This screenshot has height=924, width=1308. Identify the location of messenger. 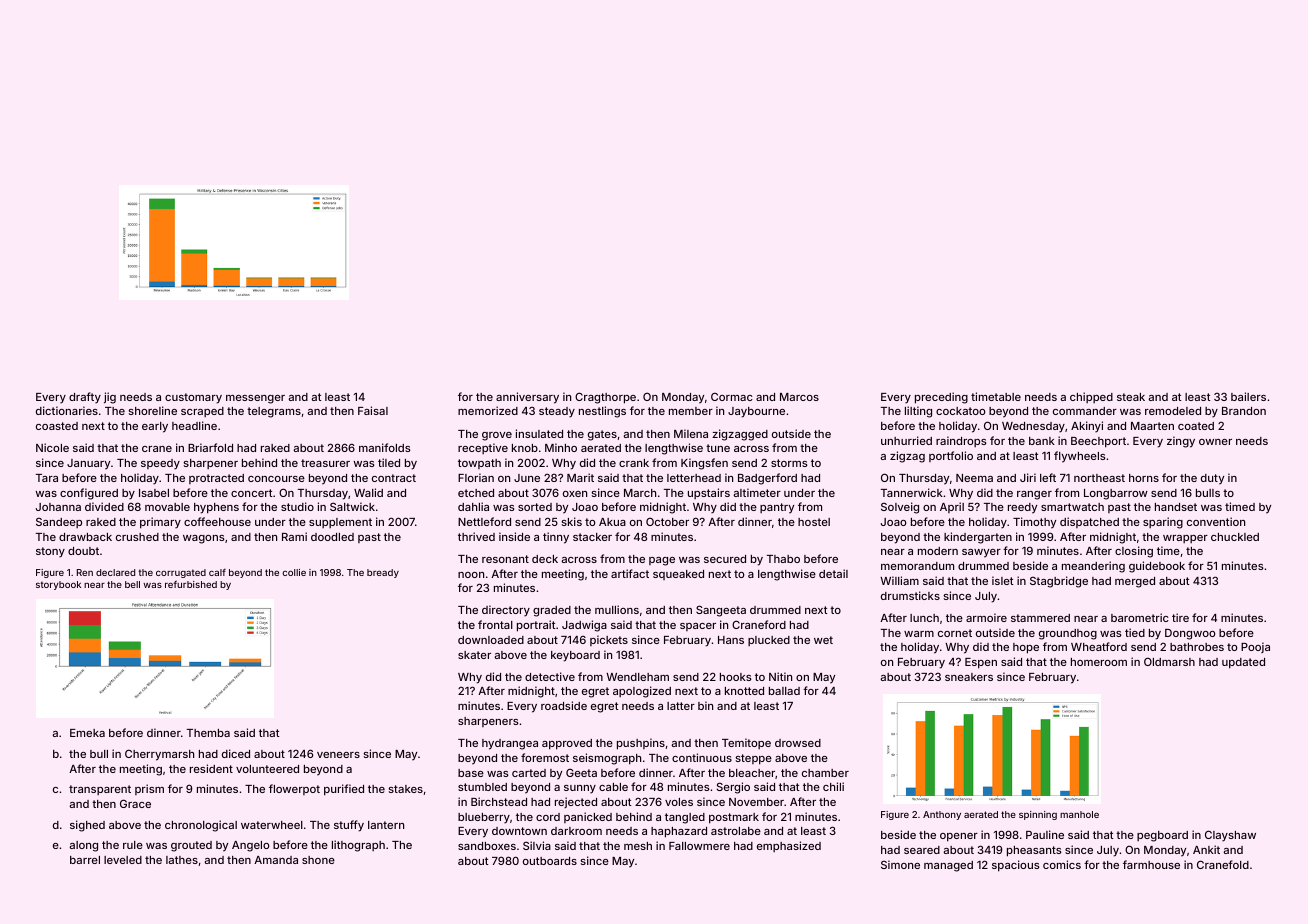
(255, 399).
